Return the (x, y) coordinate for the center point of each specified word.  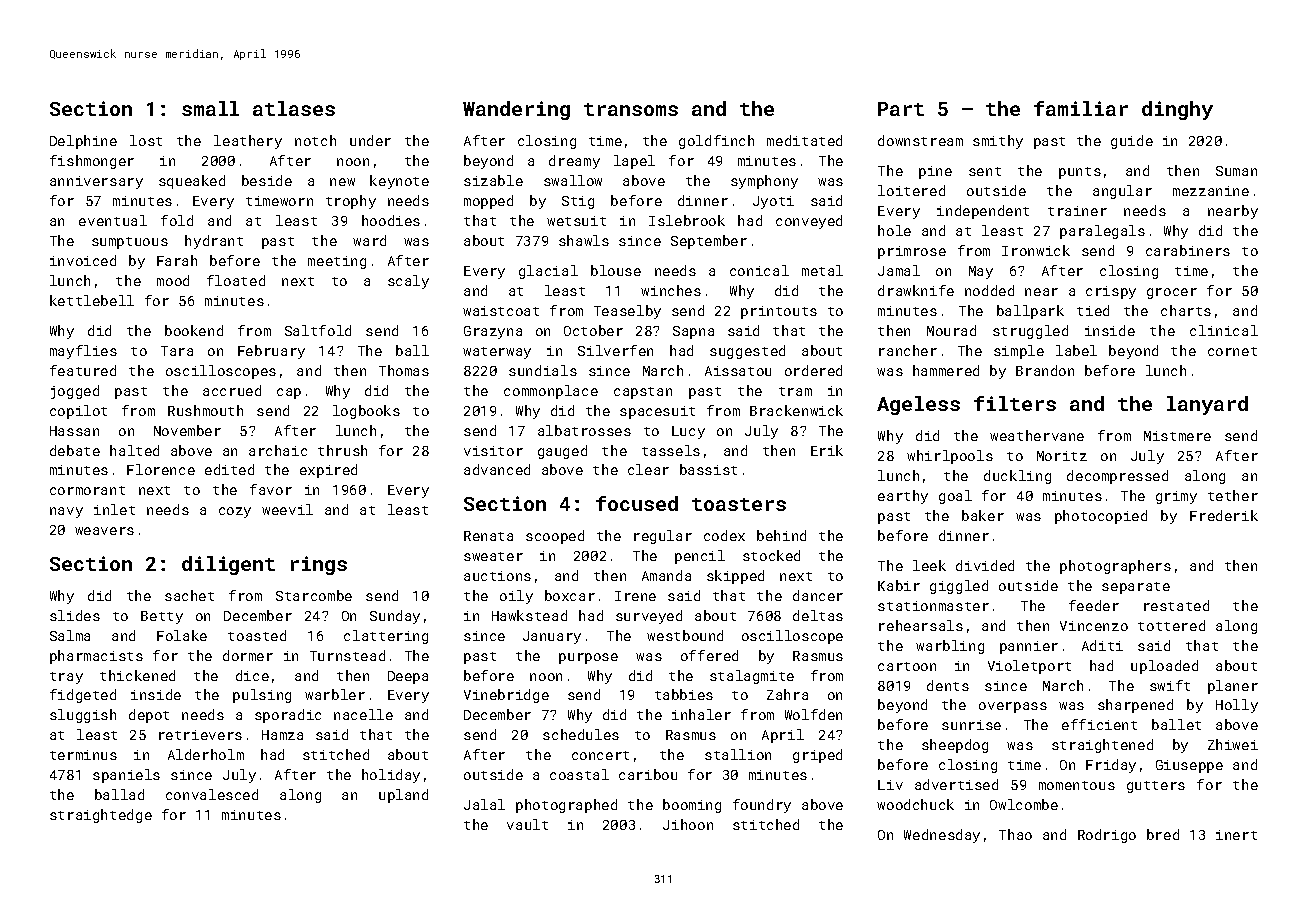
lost (146, 140)
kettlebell (92, 300)
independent (983, 212)
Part (901, 109)
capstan (643, 393)
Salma (70, 635)
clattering (386, 637)
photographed (566, 806)
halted (134, 450)
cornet (1232, 351)
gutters (1156, 787)
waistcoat (501, 311)
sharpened (1135, 706)
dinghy (1177, 110)
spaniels (126, 776)
